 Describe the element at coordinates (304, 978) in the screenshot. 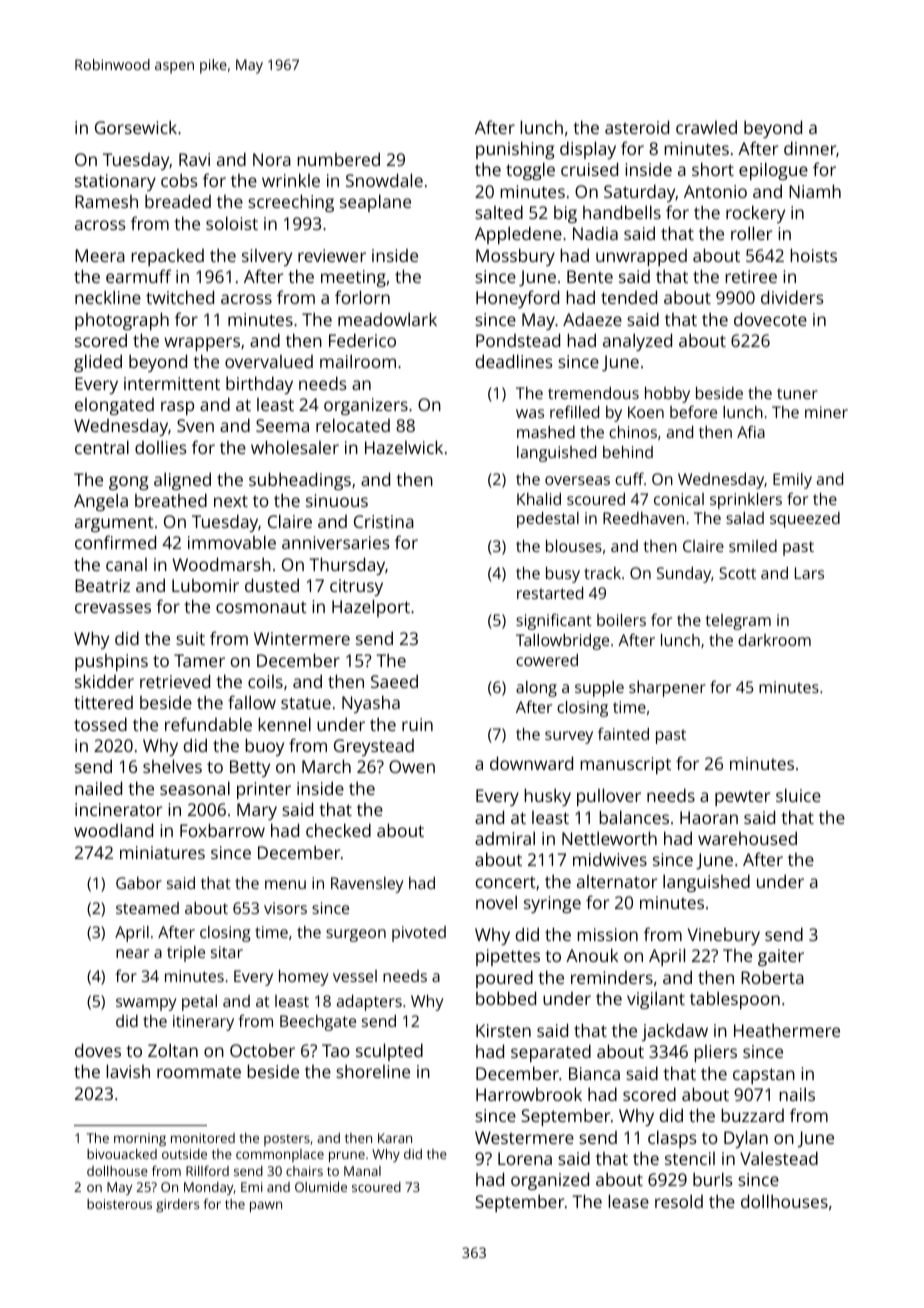

I see `homey` at that location.
